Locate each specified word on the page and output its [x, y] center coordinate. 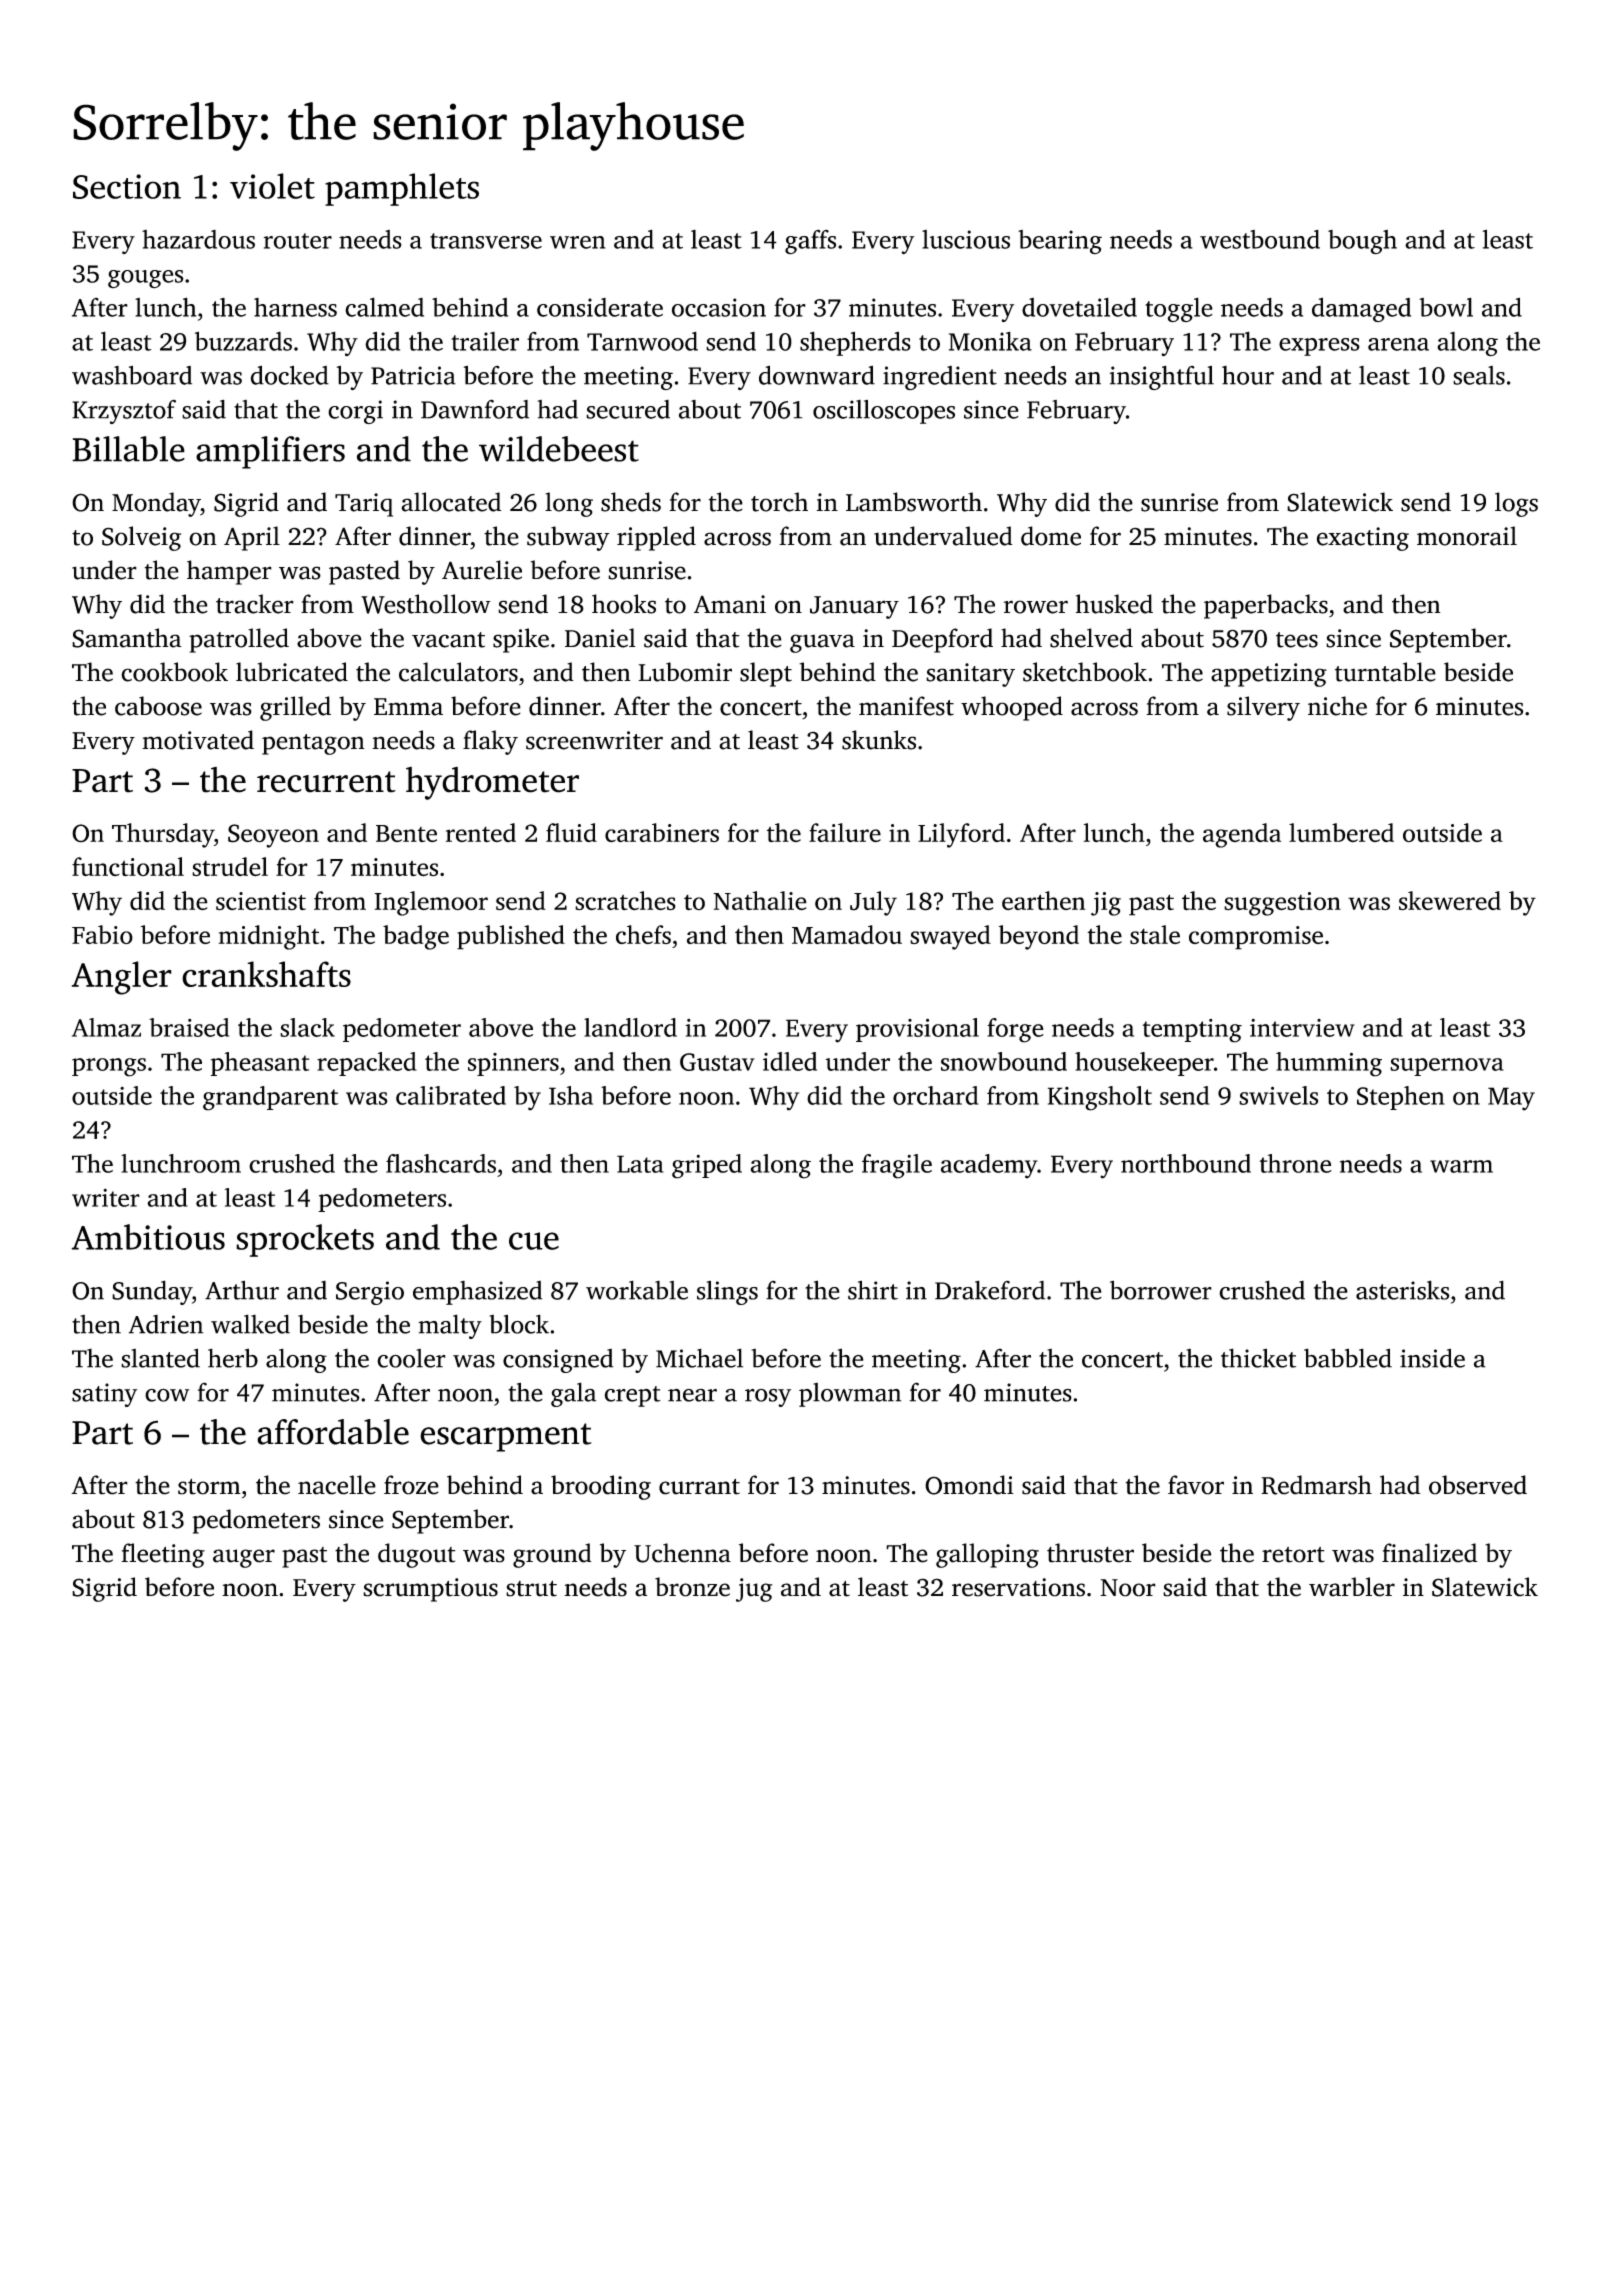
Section [127, 186]
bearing [1060, 242]
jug [754, 1590]
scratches [625, 901]
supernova [1447, 1067]
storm [209, 1486]
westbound [1260, 239]
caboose [158, 706]
